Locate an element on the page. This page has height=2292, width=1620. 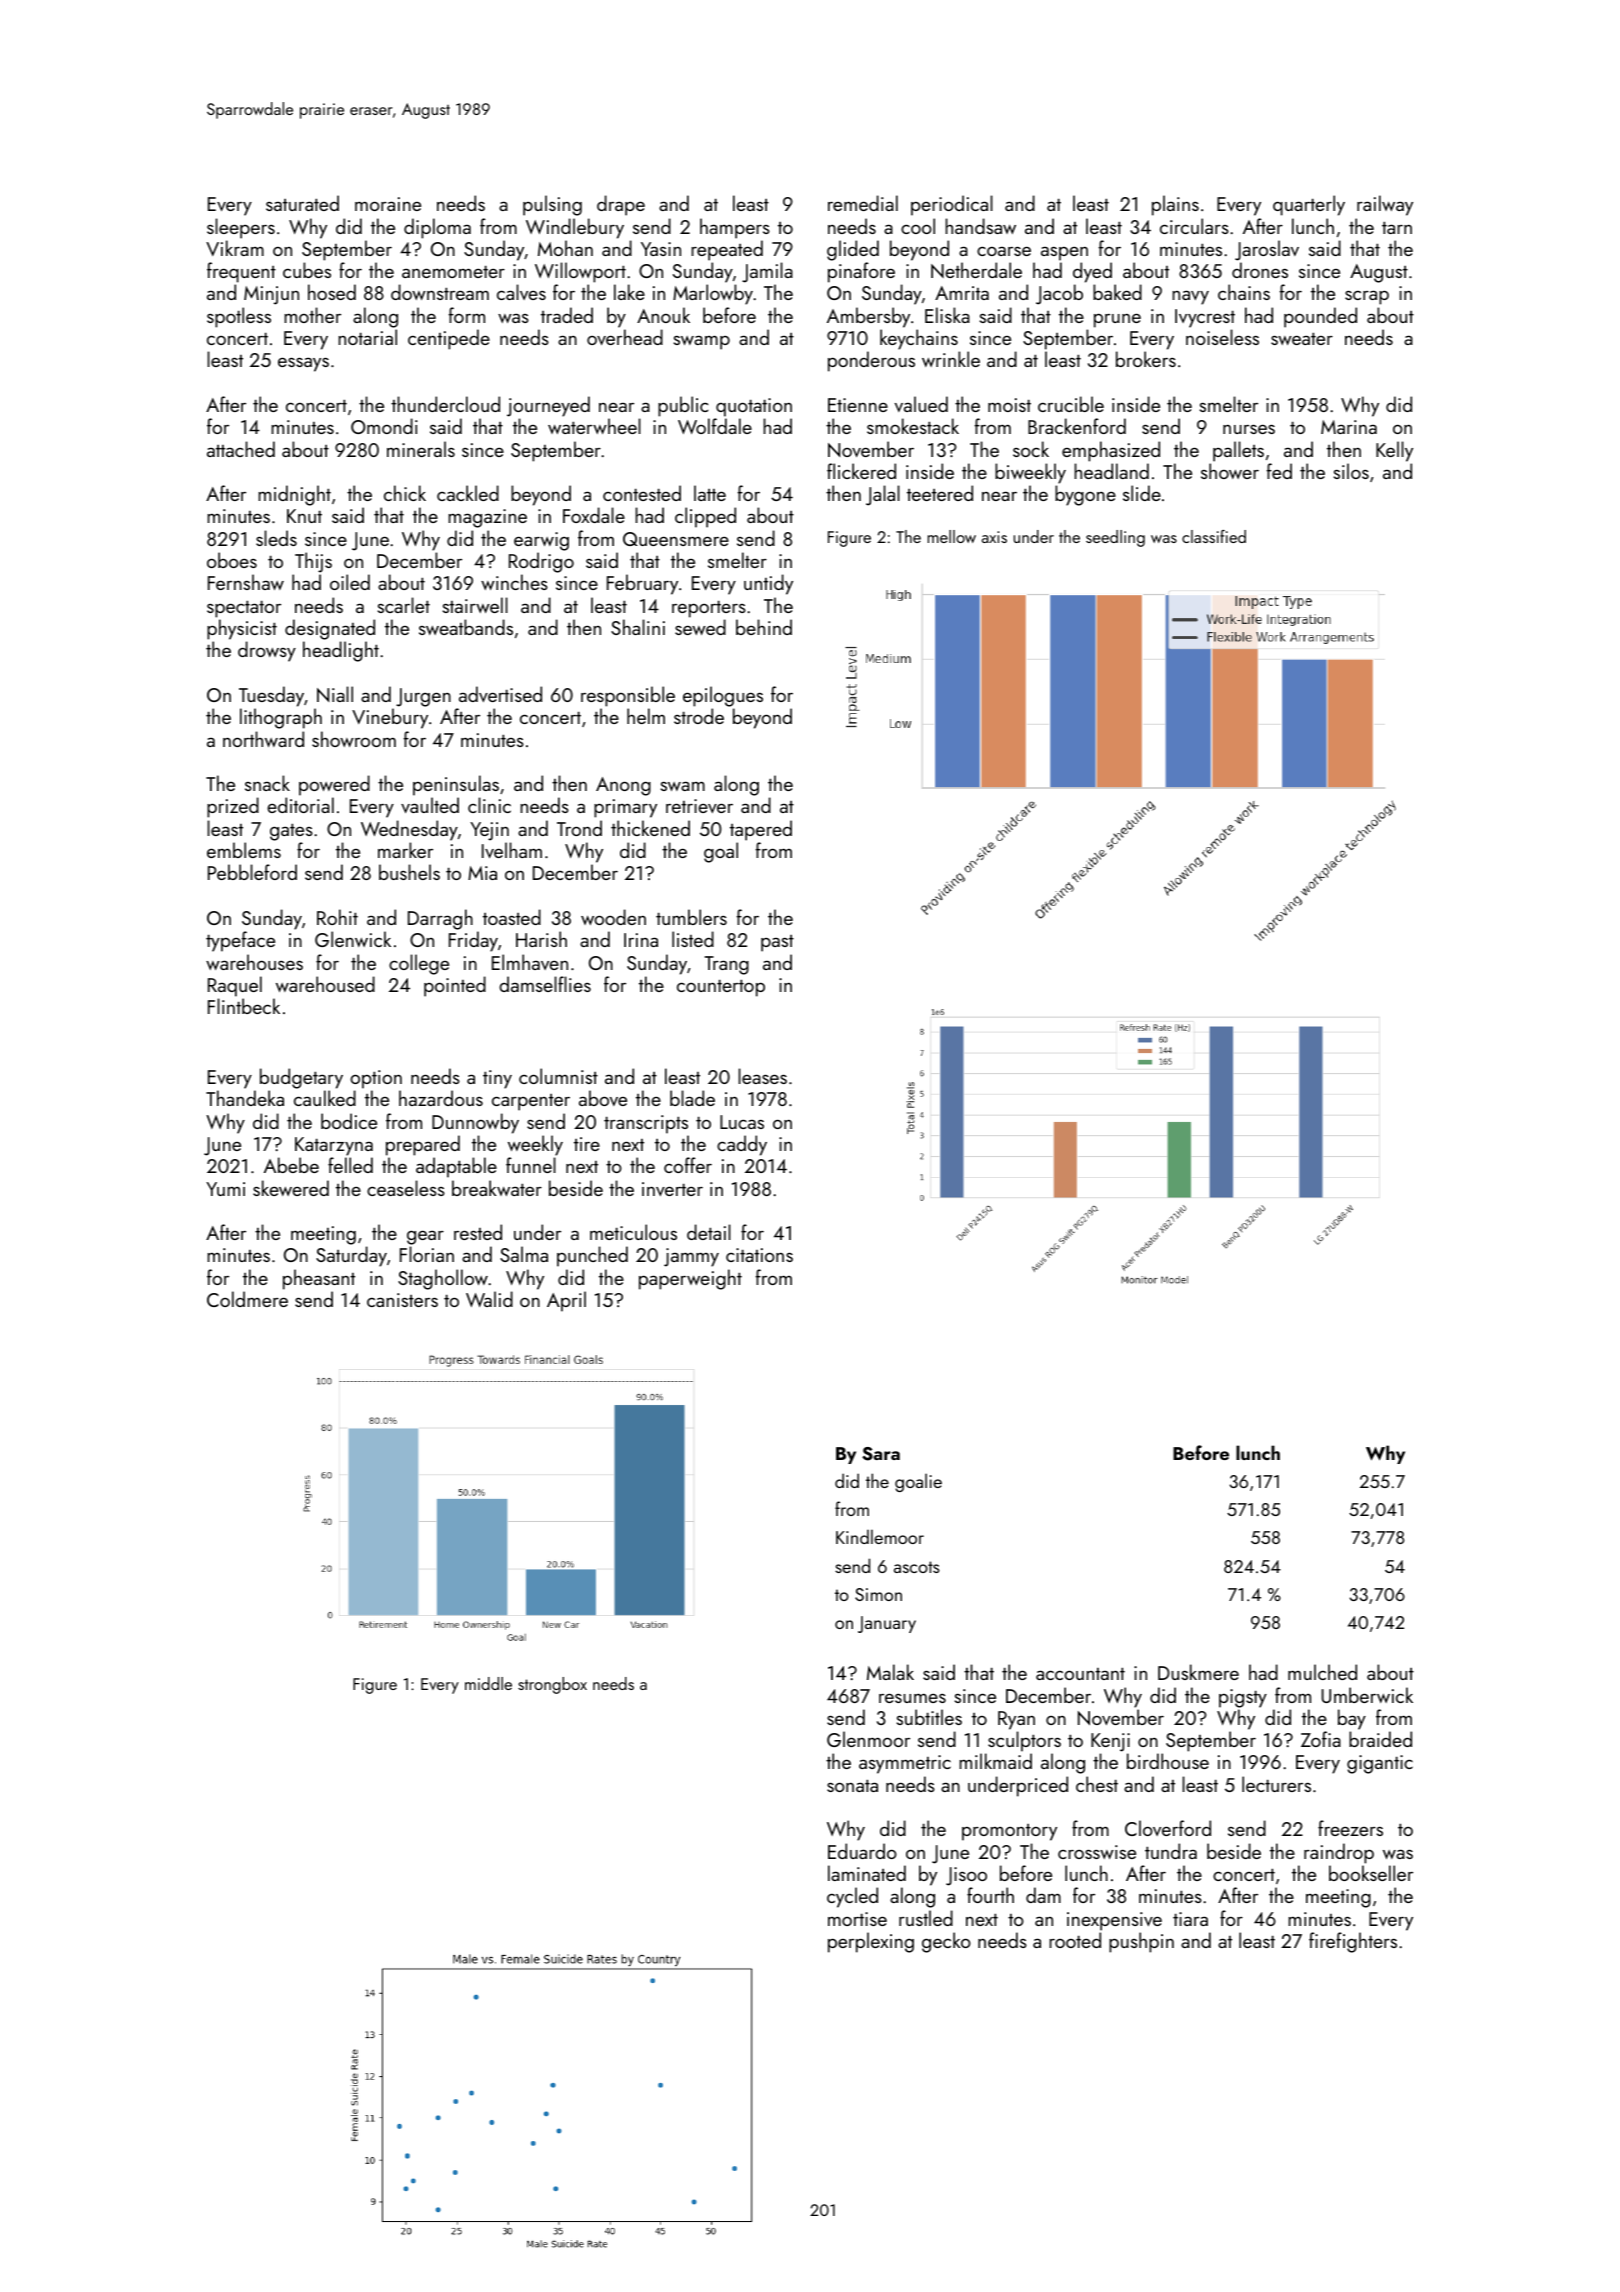
ascots is located at coordinates (917, 1567).
